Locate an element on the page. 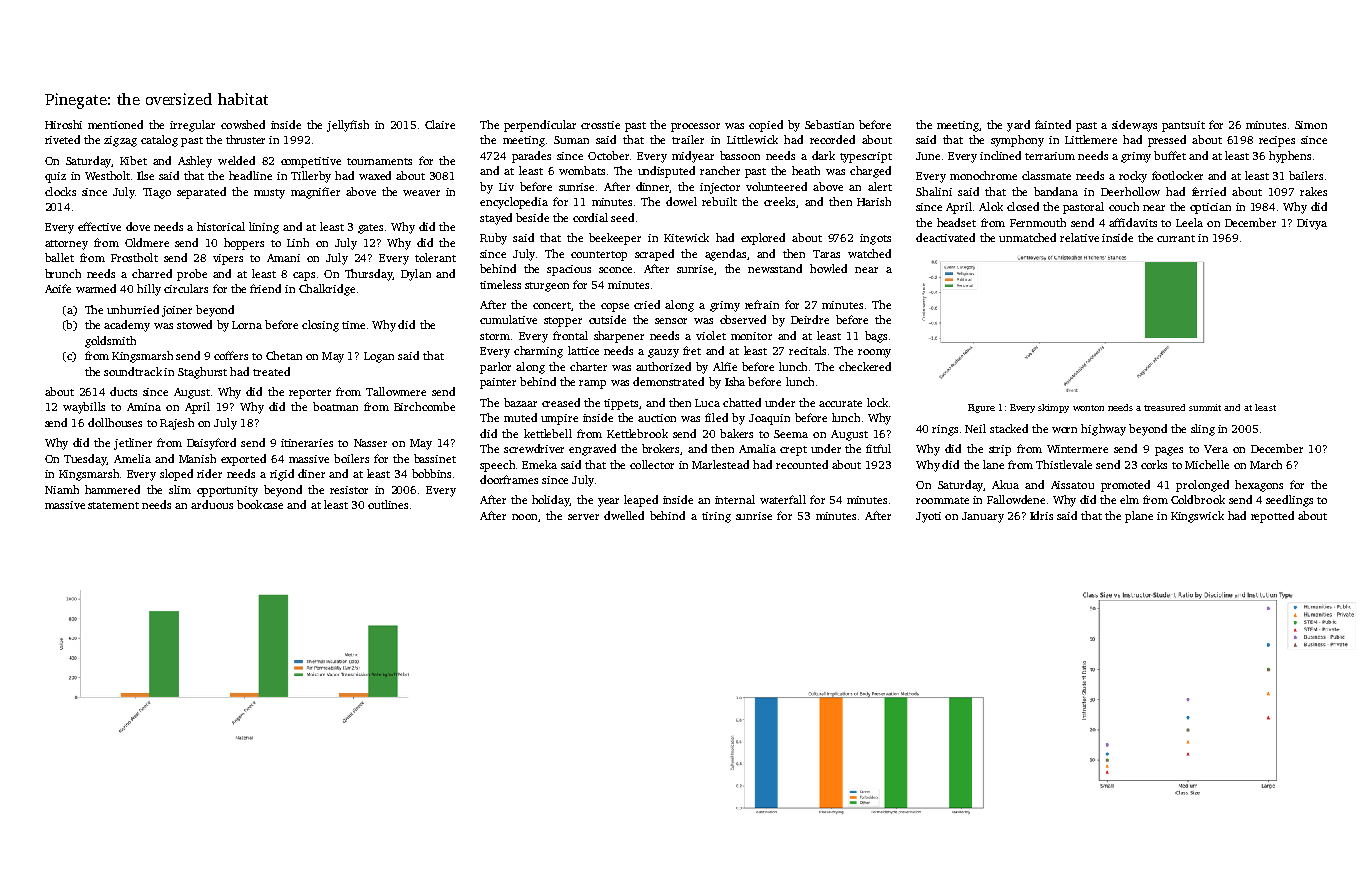 The width and height of the document is (1372, 887). Joaquin is located at coordinates (769, 419).
